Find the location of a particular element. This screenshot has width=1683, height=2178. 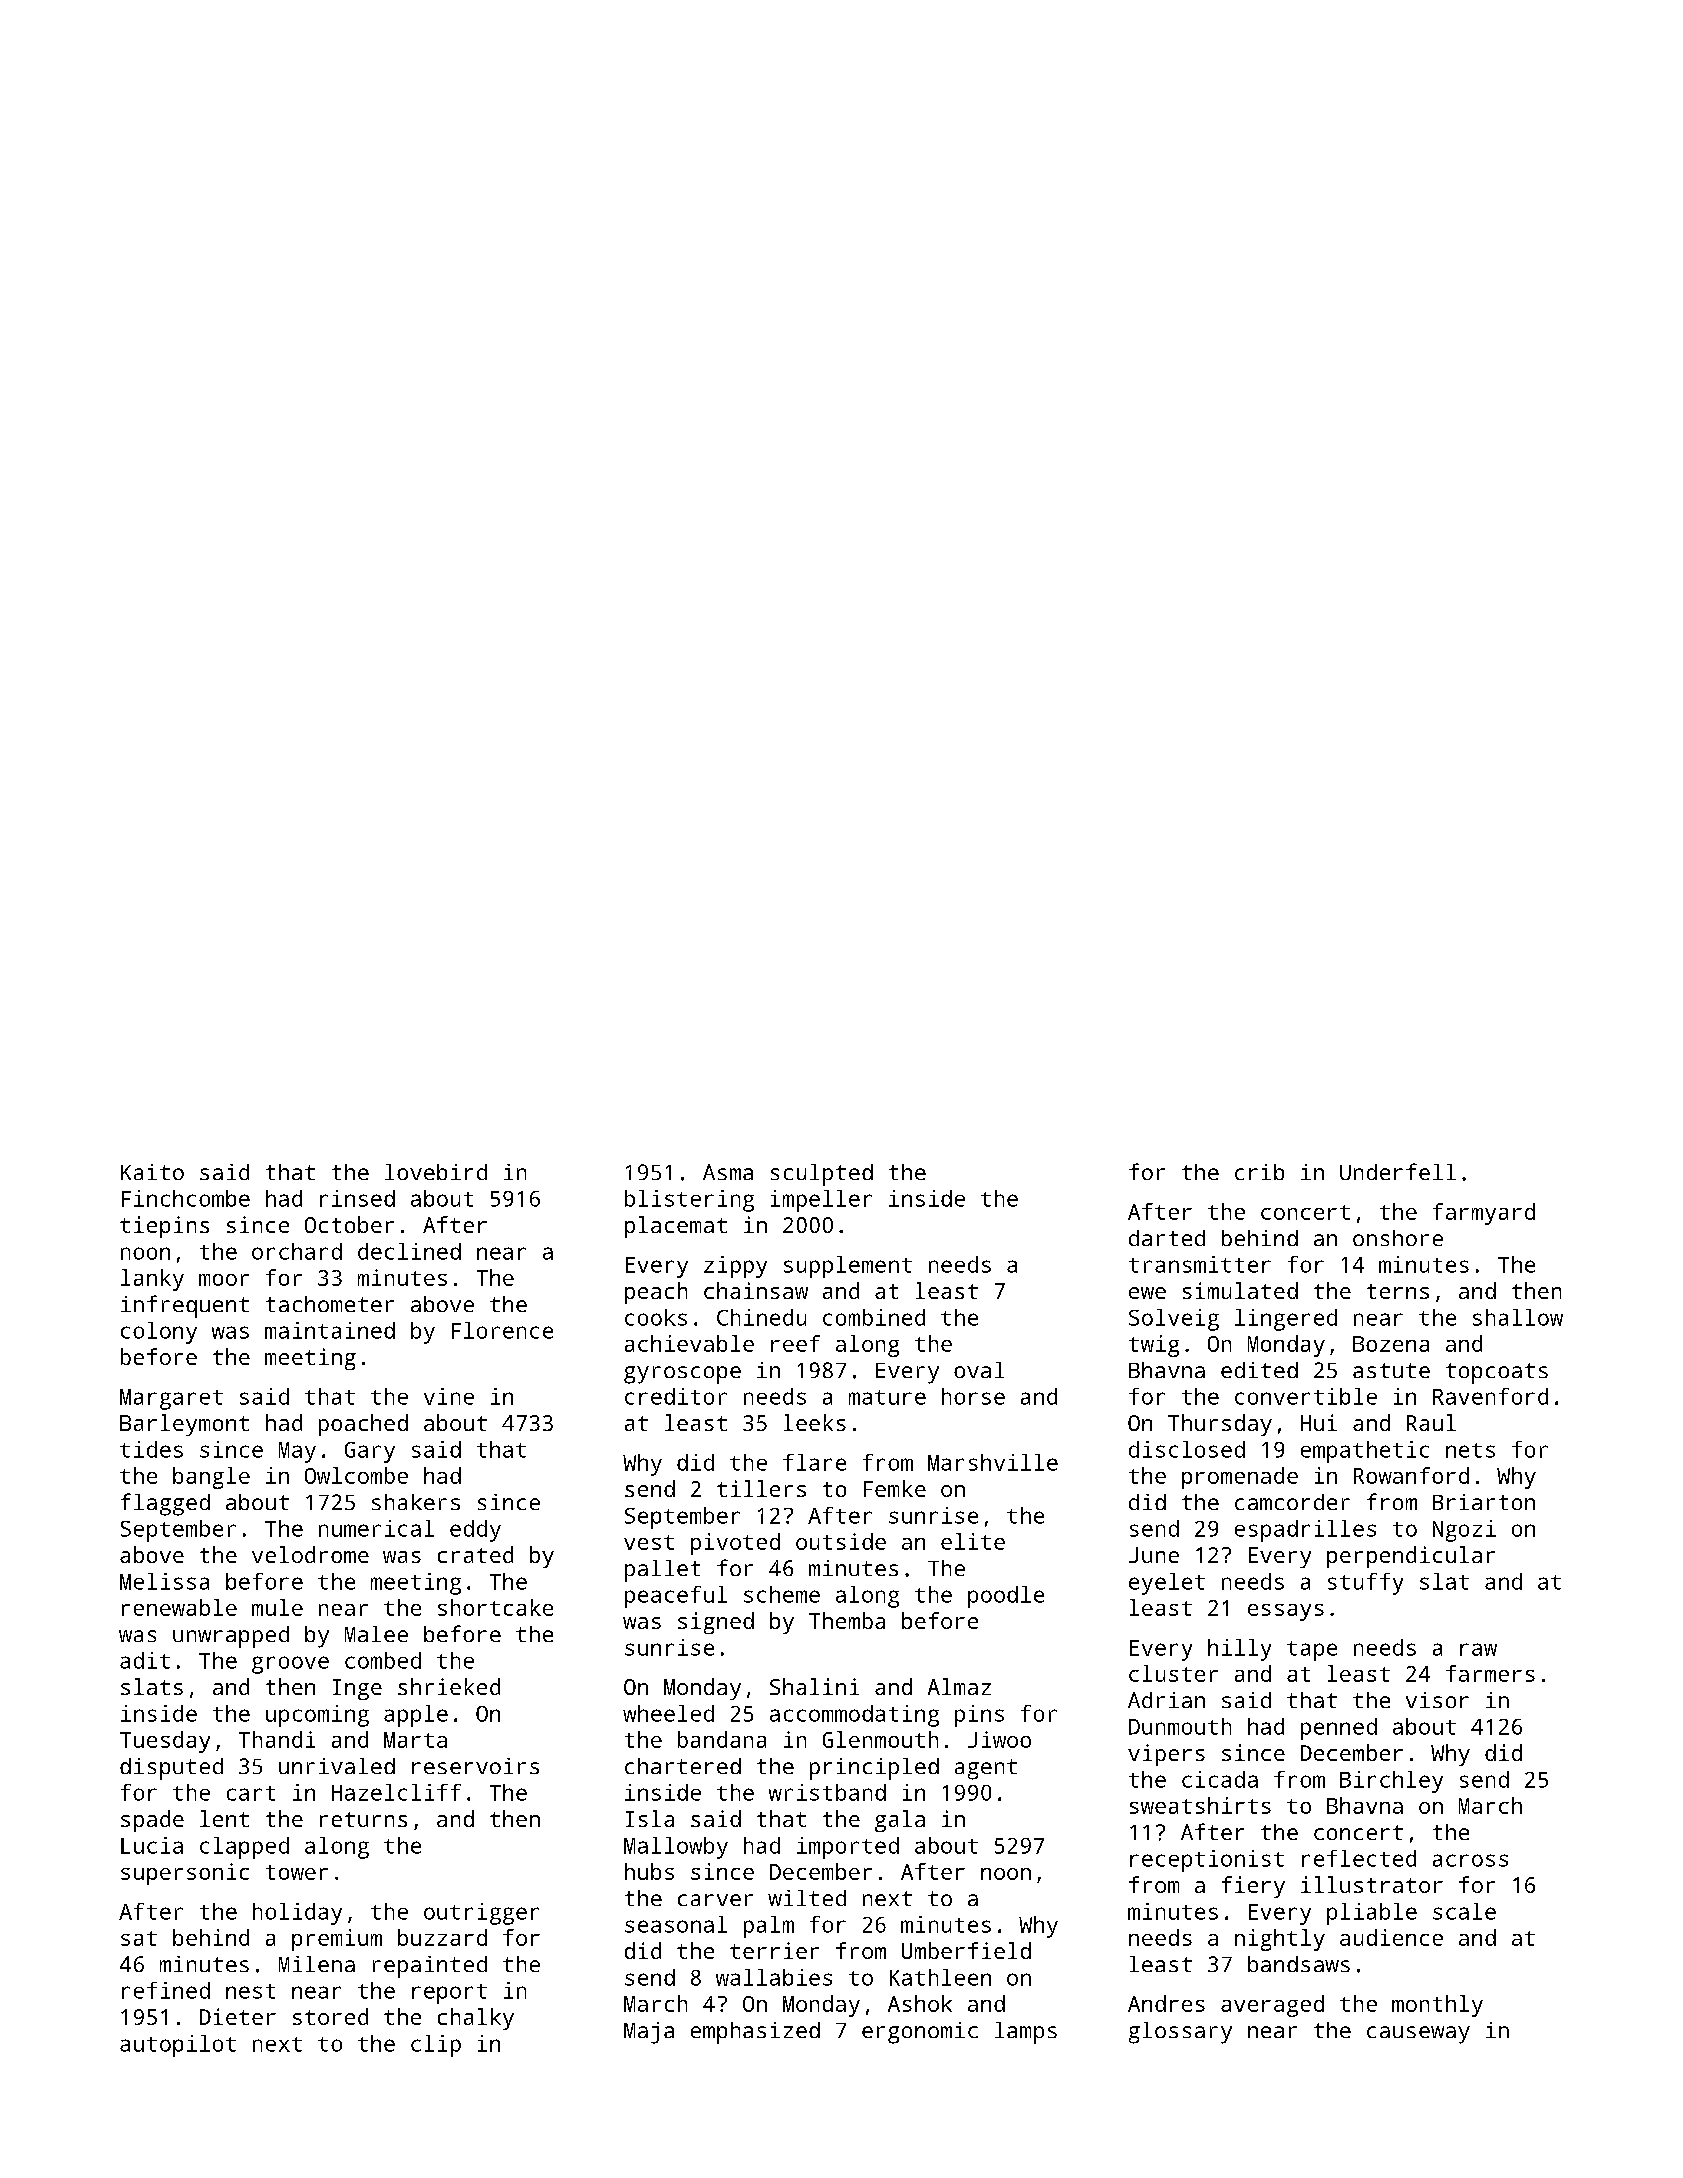

sculpted is located at coordinates (822, 1175).
